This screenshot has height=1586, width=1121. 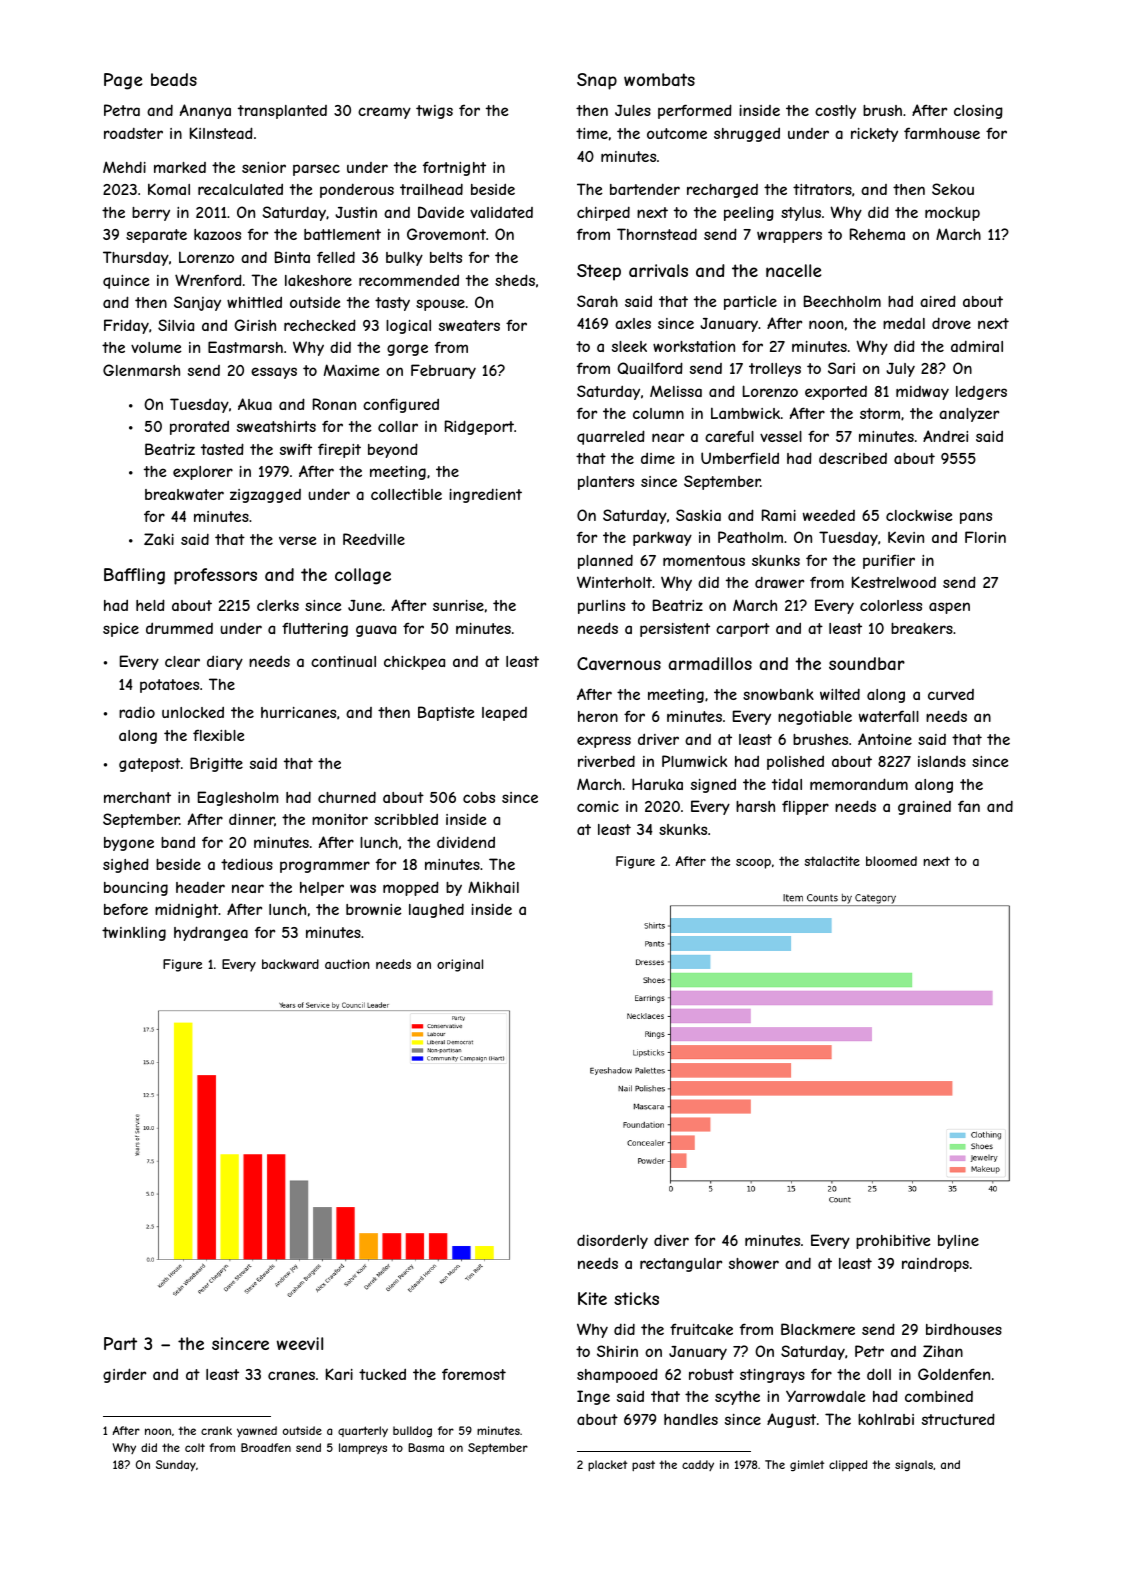 What do you see at coordinates (779, 582) in the screenshot?
I see `drawer` at bounding box center [779, 582].
